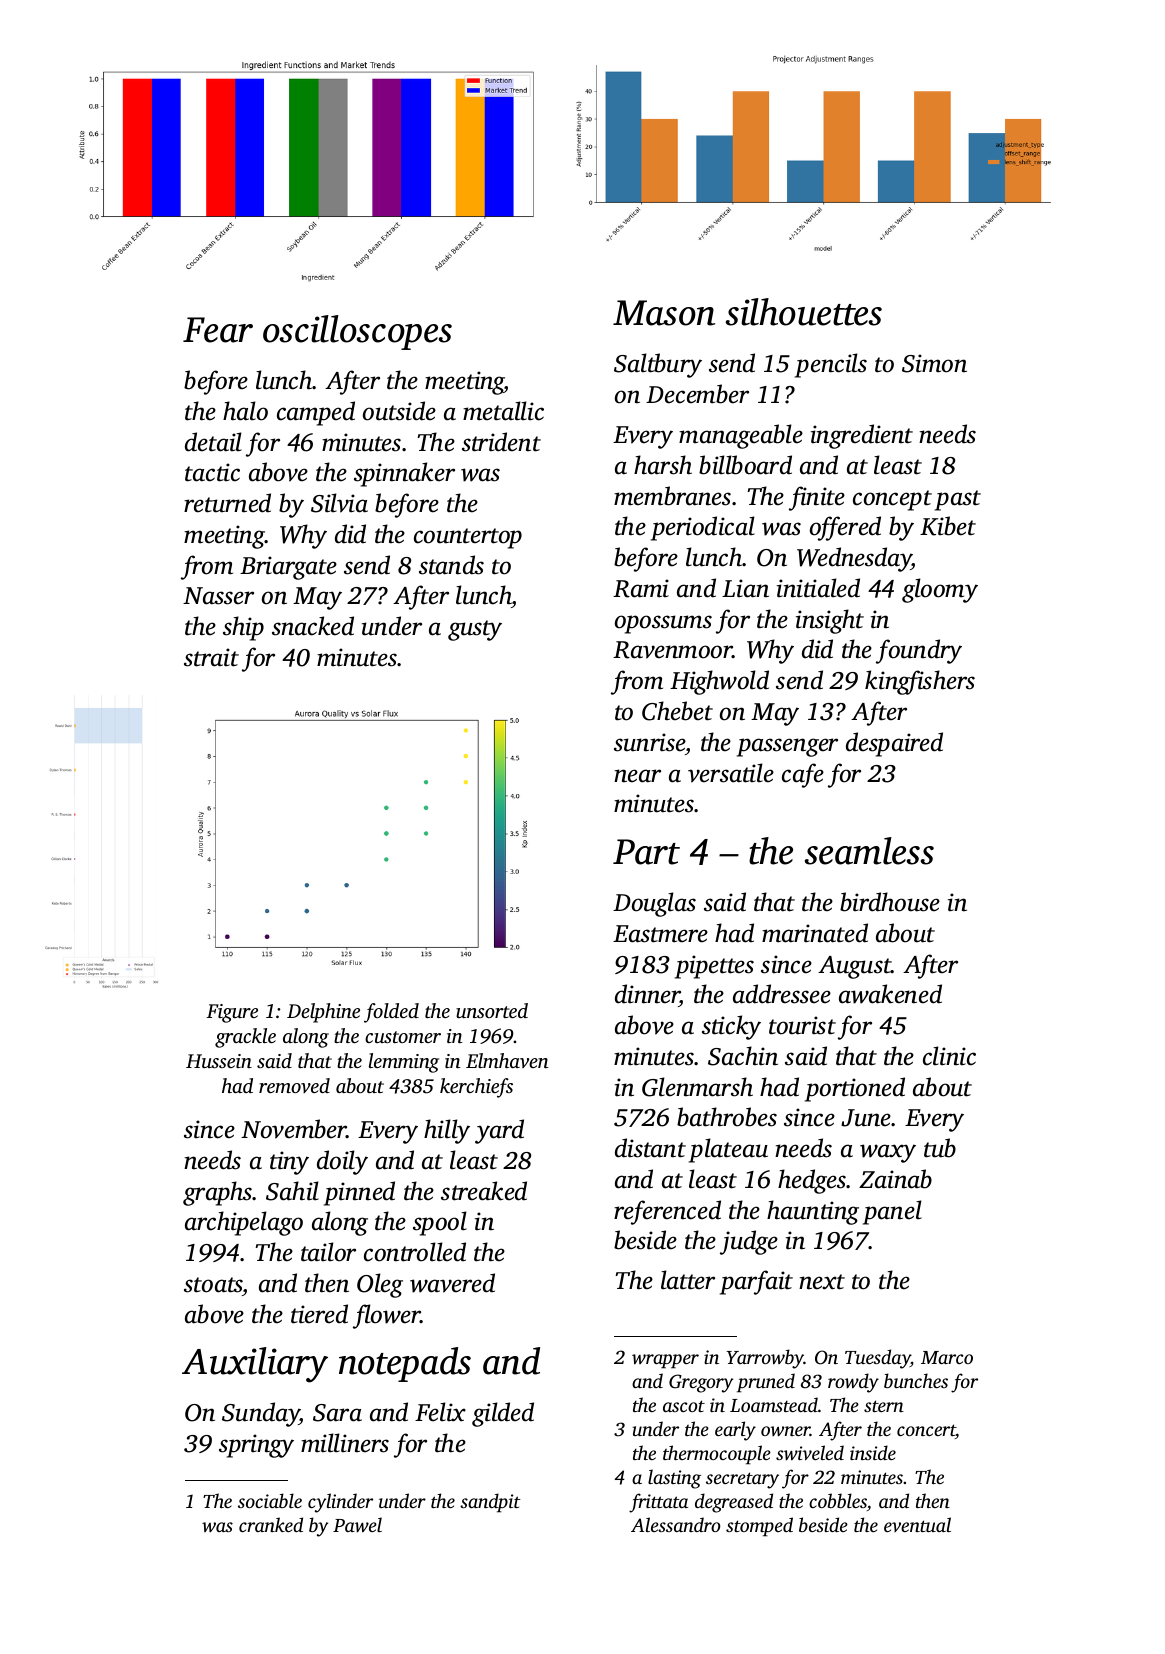 The image size is (1165, 1654). I want to click on concept, so click(892, 500).
